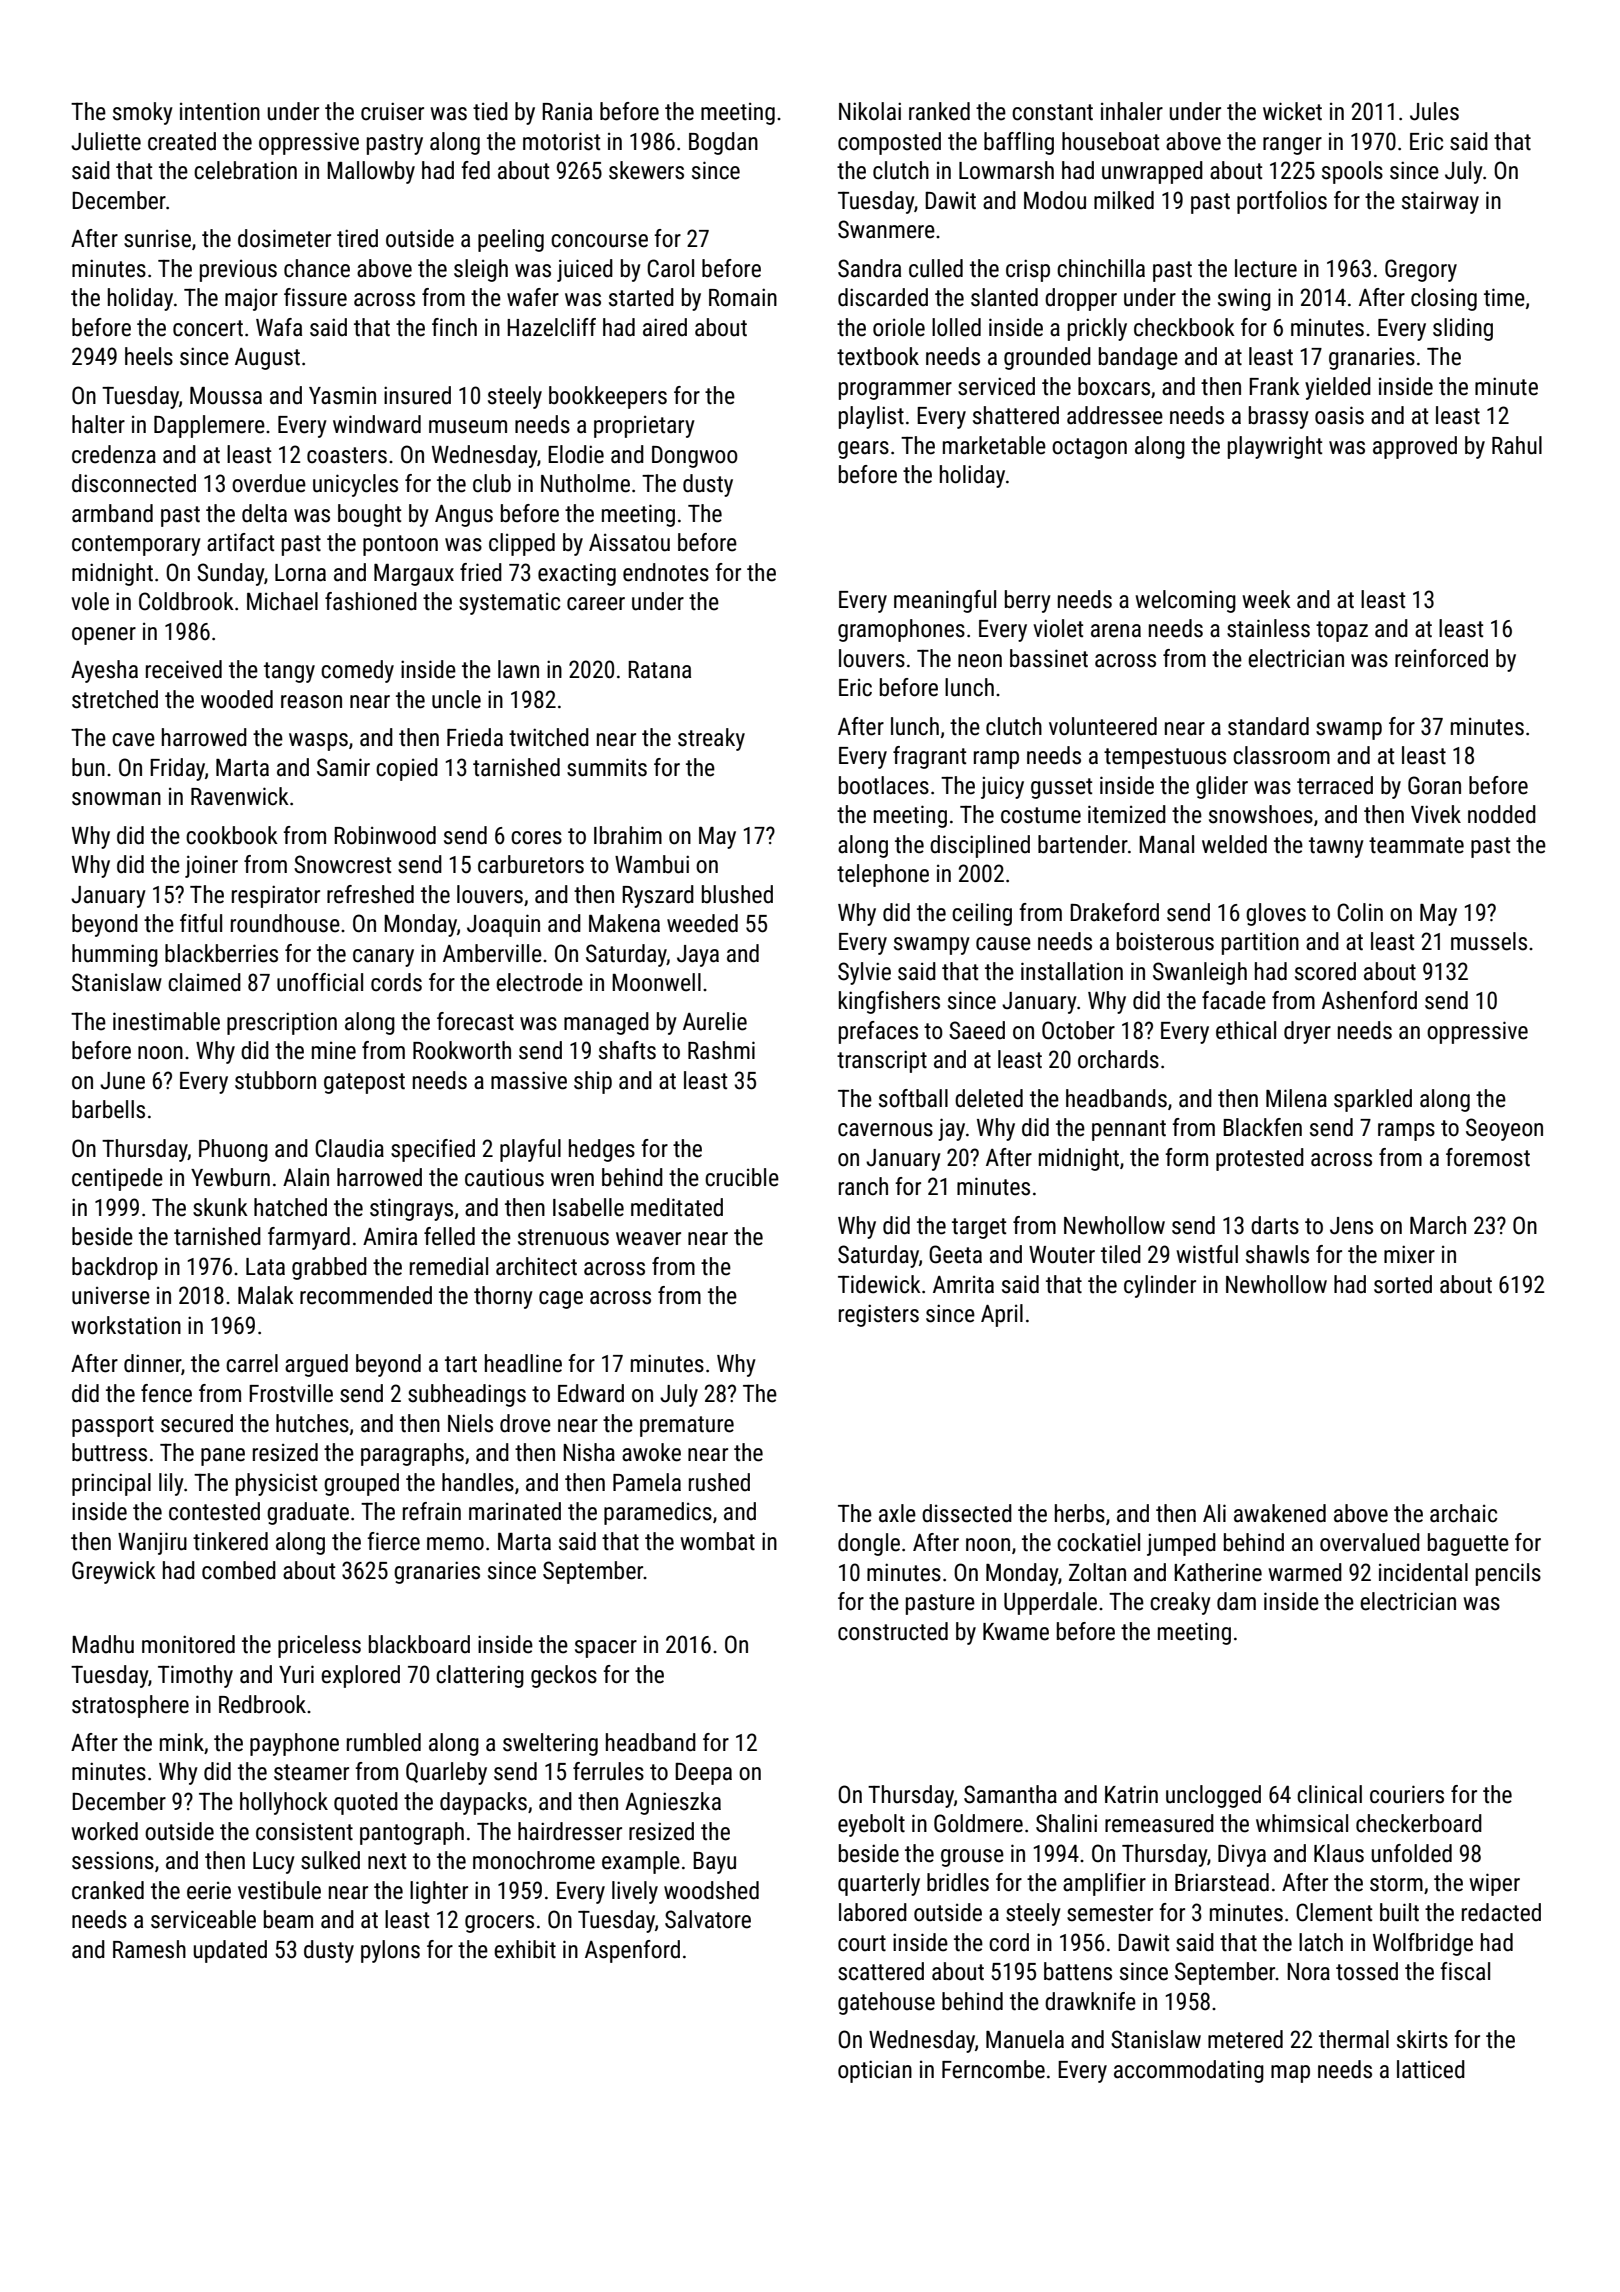 This page has width=1620, height=2292. What do you see at coordinates (211, 866) in the page?
I see `joiner` at bounding box center [211, 866].
